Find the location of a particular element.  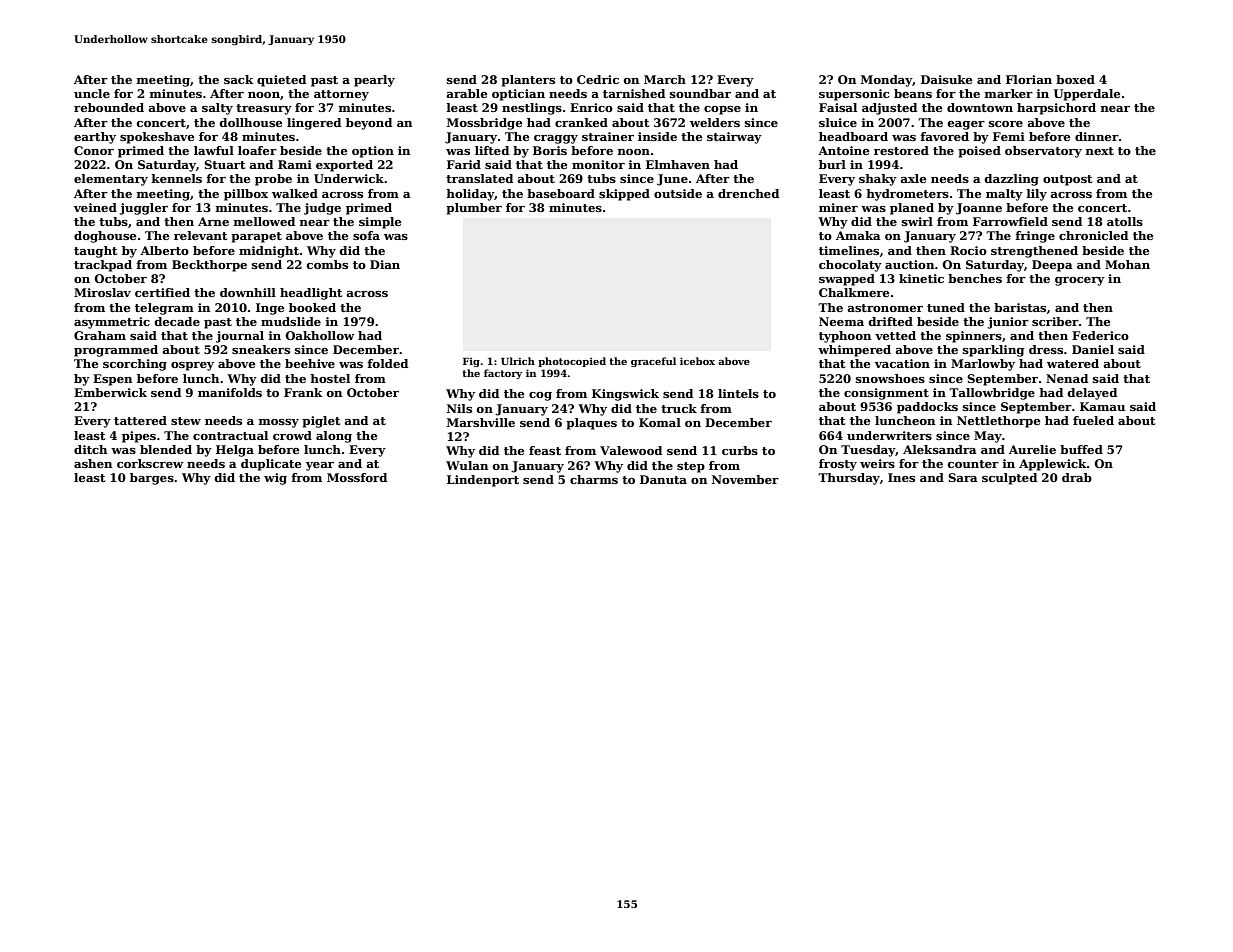

Emberwick is located at coordinates (110, 392).
